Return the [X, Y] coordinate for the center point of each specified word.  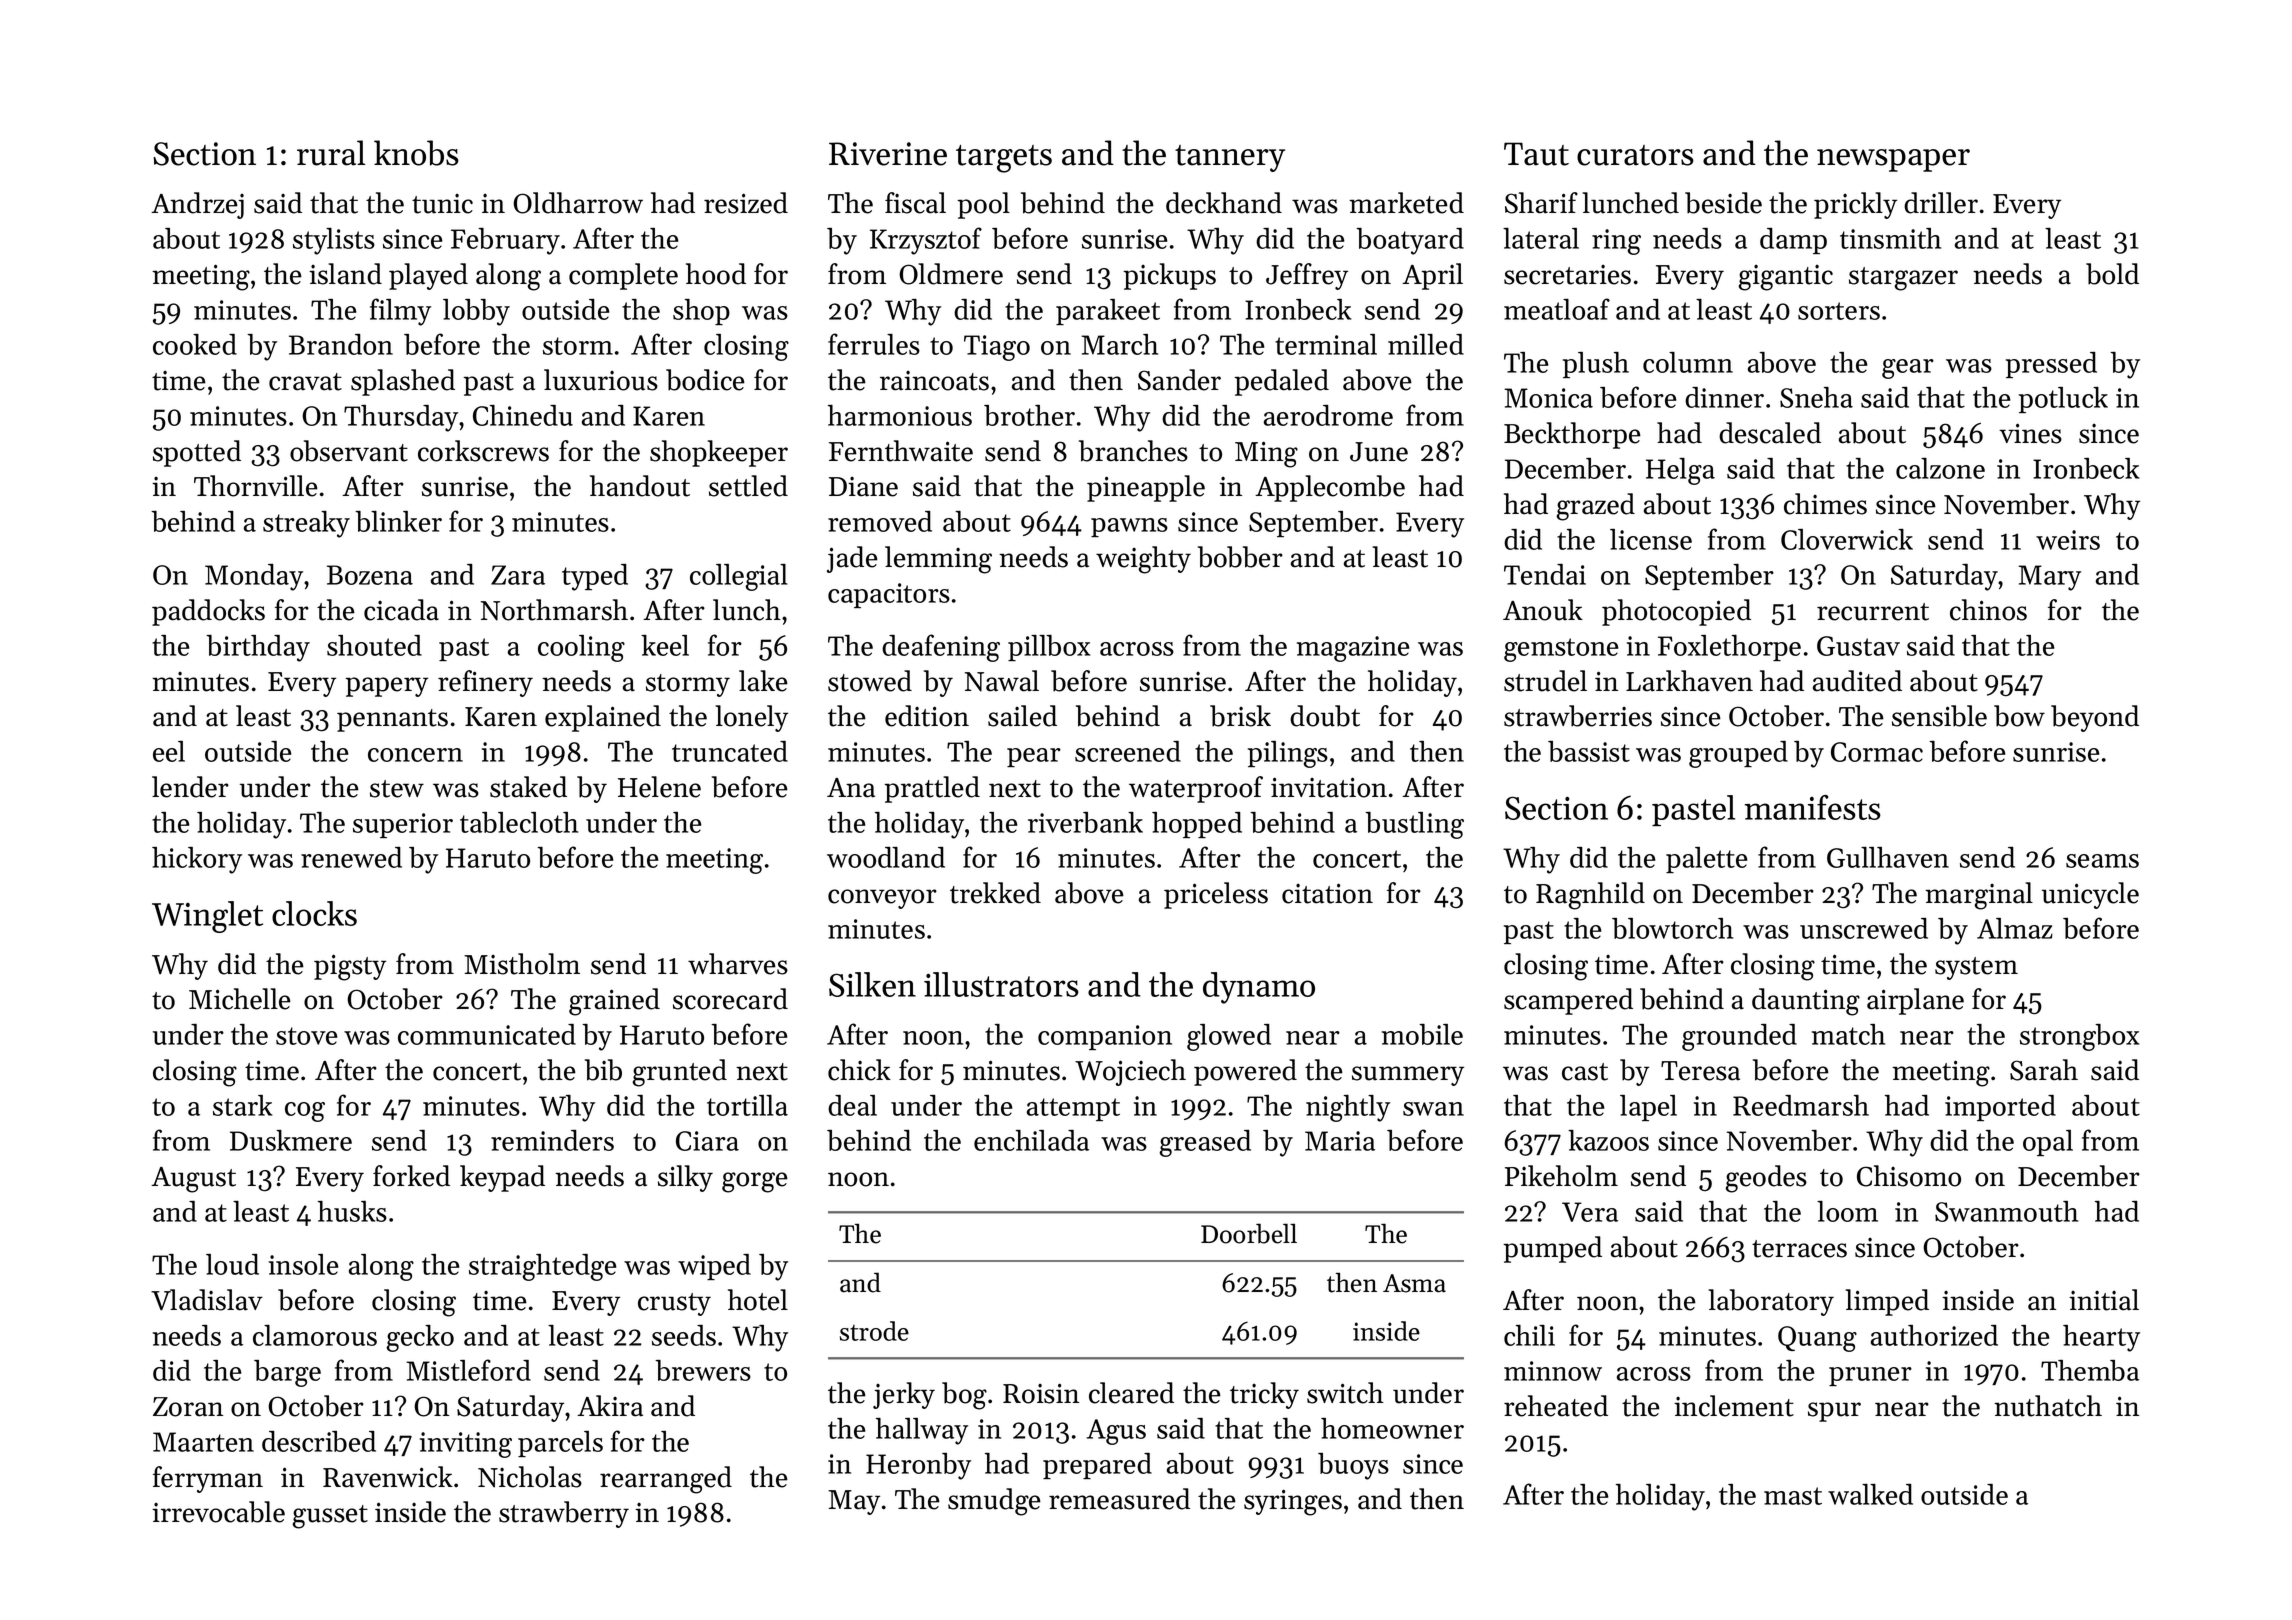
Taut [1536, 154]
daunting [1806, 1002]
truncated [730, 751]
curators [1635, 155]
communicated [487, 1034]
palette [1706, 860]
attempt [1073, 1109]
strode [874, 1331]
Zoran [188, 1407]
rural [331, 153]
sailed [1022, 716]
